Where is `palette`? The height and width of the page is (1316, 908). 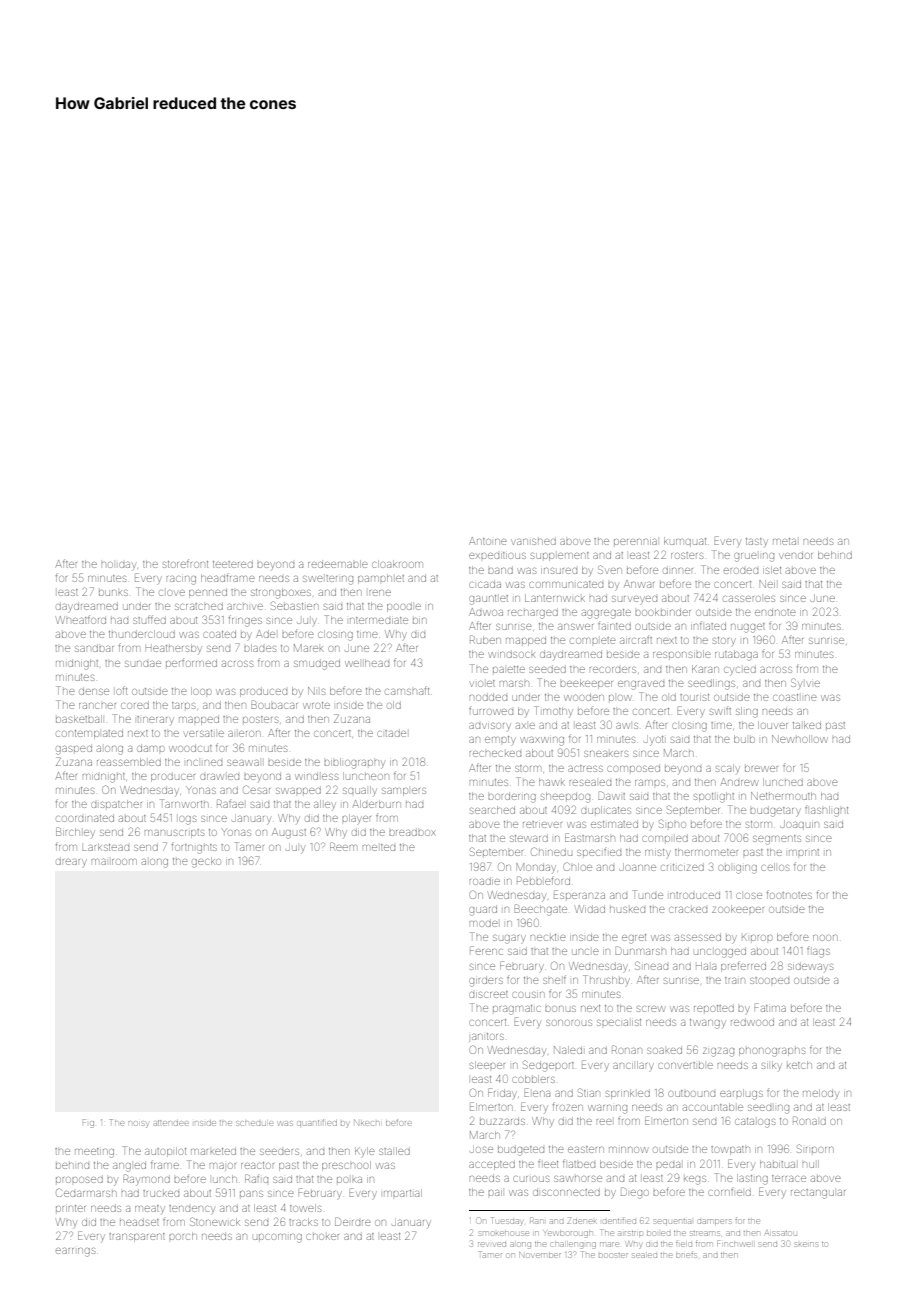 palette is located at coordinates (509, 669).
